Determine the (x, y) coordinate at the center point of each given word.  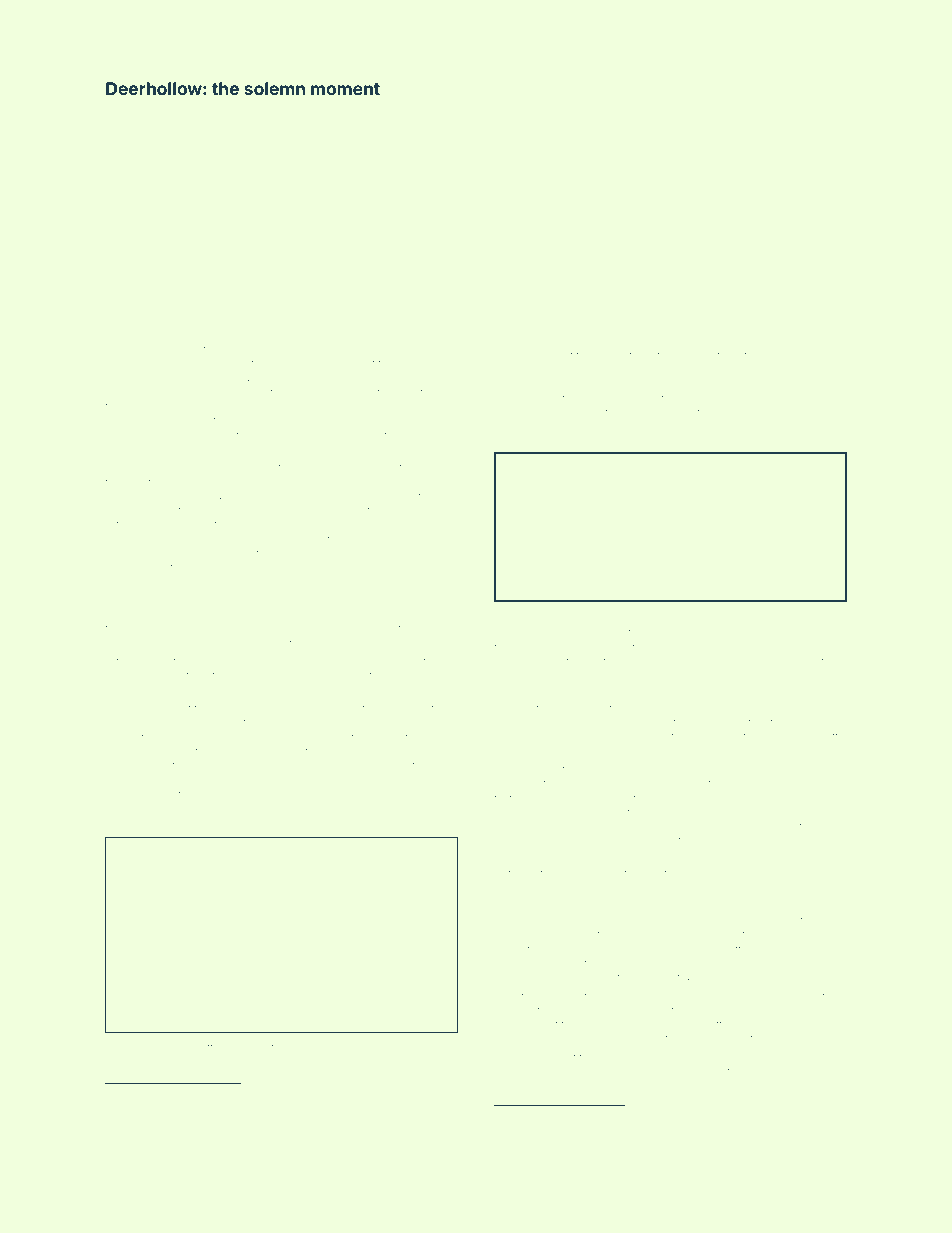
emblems (518, 903)
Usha (537, 356)
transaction (656, 633)
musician (787, 356)
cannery (730, 800)
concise (126, 1062)
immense (368, 1139)
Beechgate (134, 555)
